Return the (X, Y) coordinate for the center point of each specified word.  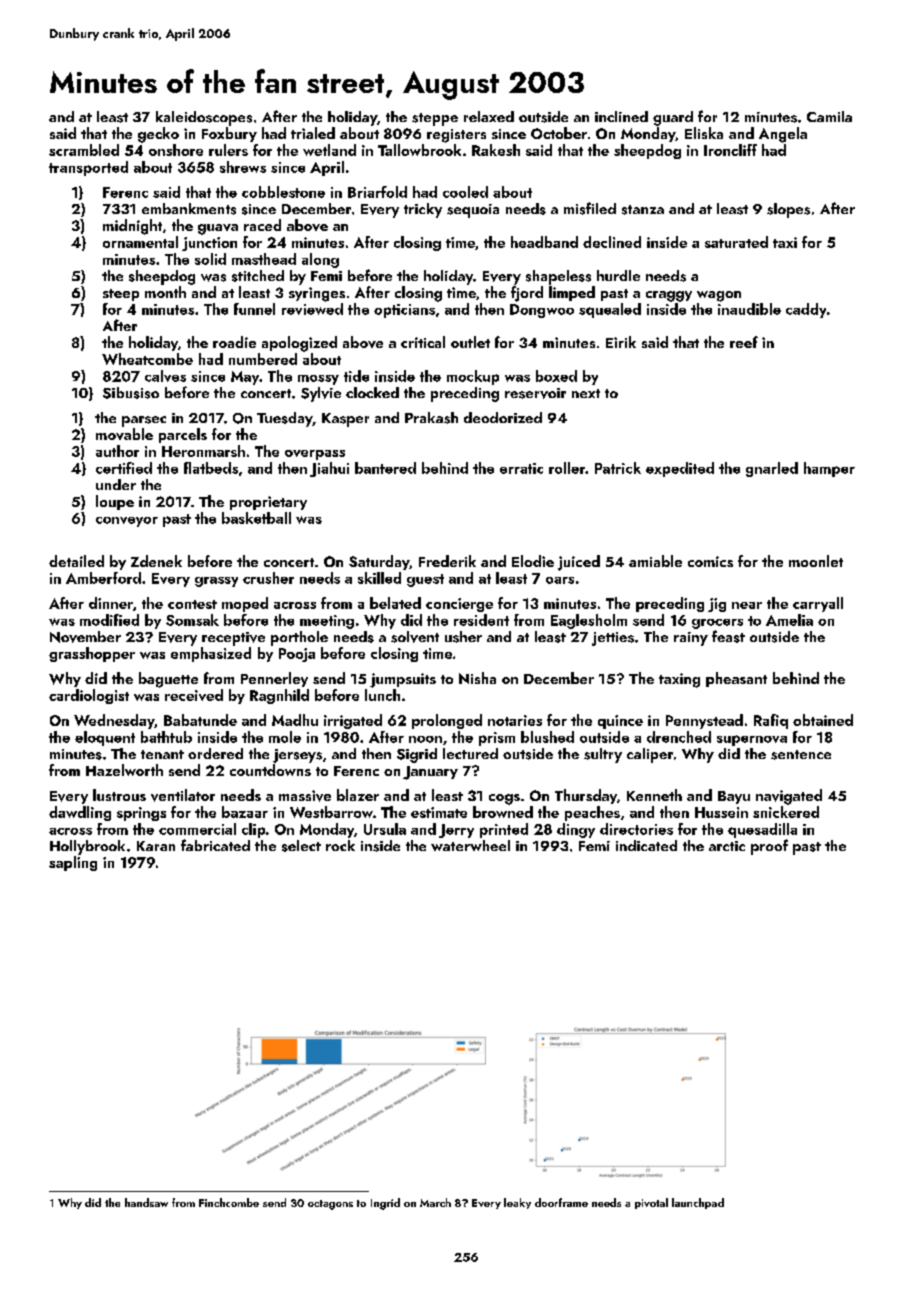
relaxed (489, 116)
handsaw (146, 1202)
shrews (243, 167)
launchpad (698, 1203)
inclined (621, 116)
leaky (517, 1203)
